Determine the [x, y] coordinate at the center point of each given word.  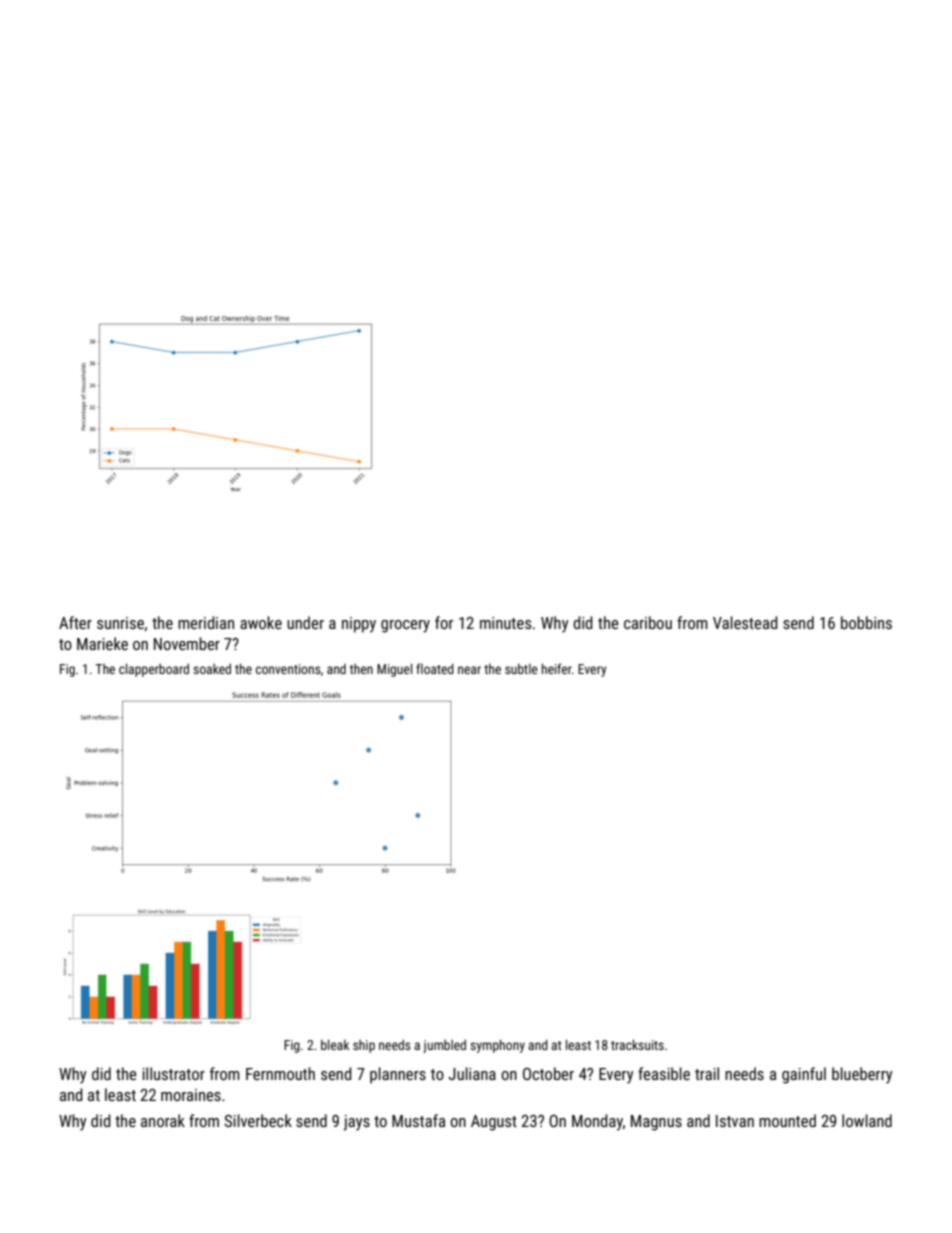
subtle [521, 669]
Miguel [395, 670]
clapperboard [154, 670]
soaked [212, 669]
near [469, 670]
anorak [163, 1120]
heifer [557, 668]
